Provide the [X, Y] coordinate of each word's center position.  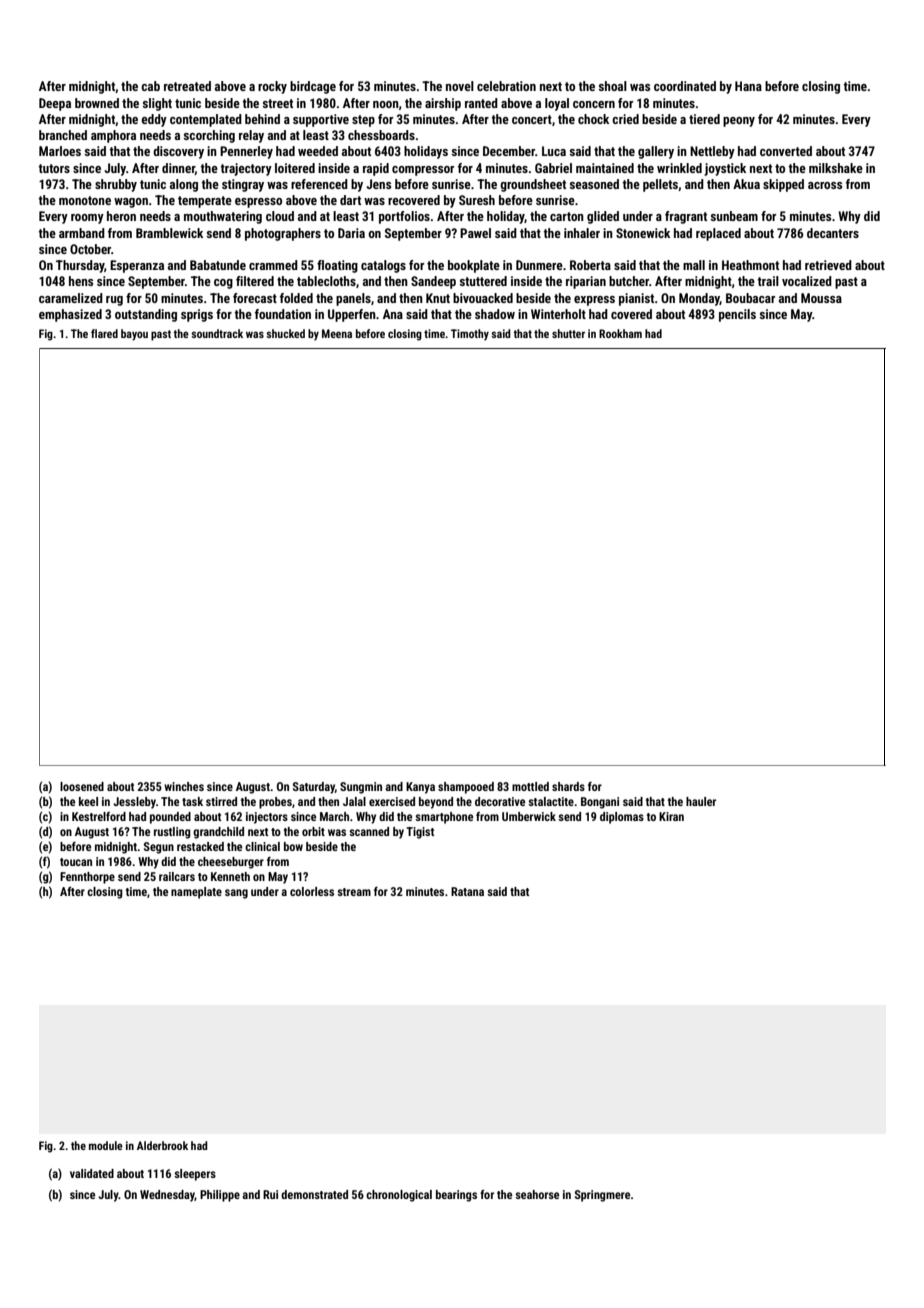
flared [104, 333]
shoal [613, 86]
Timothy [470, 335]
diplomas [622, 818]
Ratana [467, 891]
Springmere [602, 1196]
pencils [737, 315]
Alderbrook [162, 1145]
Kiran [671, 816]
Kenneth [230, 876]
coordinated [685, 86]
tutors [54, 168]
